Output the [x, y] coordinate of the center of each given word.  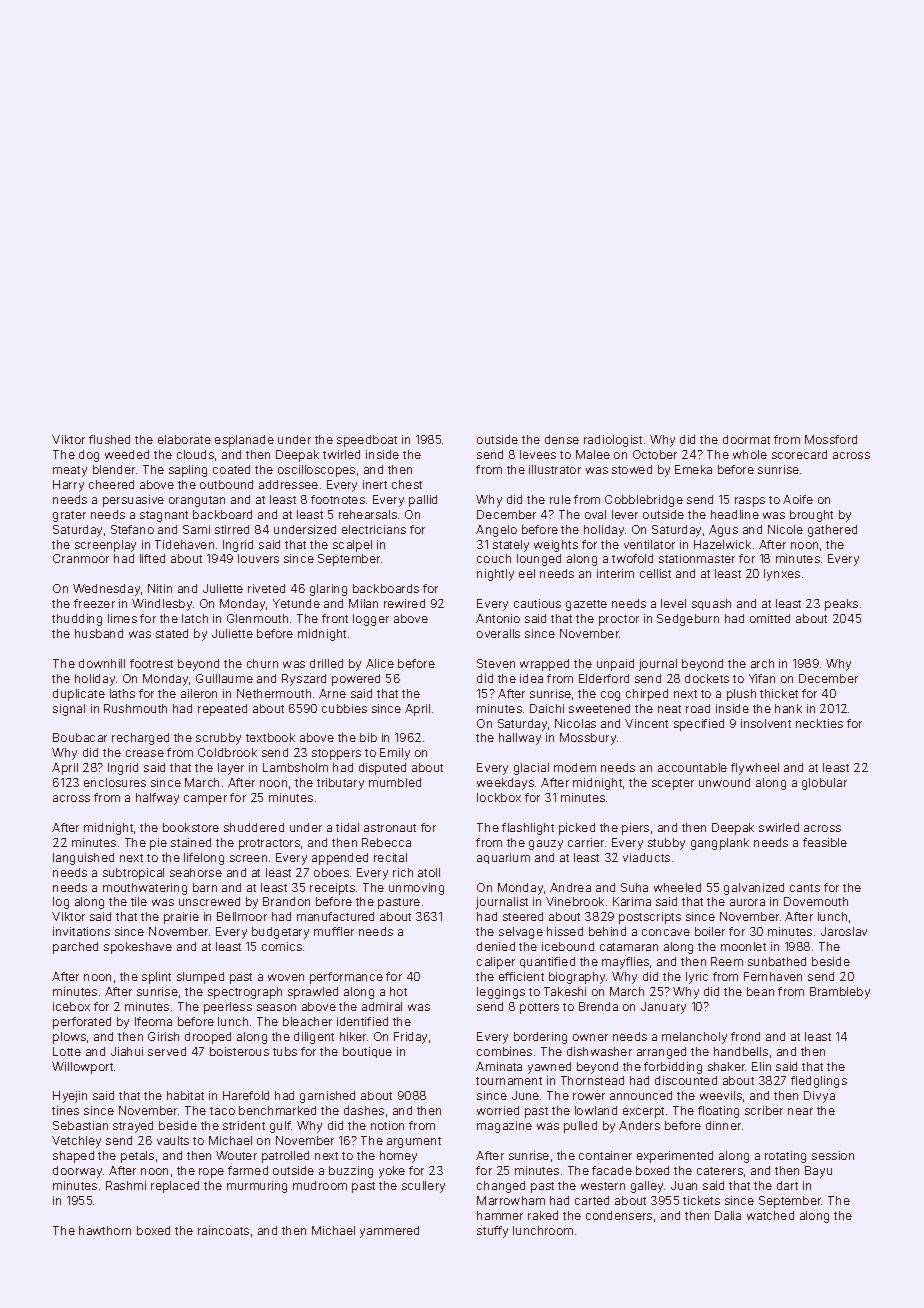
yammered [389, 1232]
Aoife [798, 499]
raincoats [223, 1230]
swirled [779, 827]
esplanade [244, 441]
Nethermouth [274, 693]
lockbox [499, 797]
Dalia [728, 1215]
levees [538, 454]
